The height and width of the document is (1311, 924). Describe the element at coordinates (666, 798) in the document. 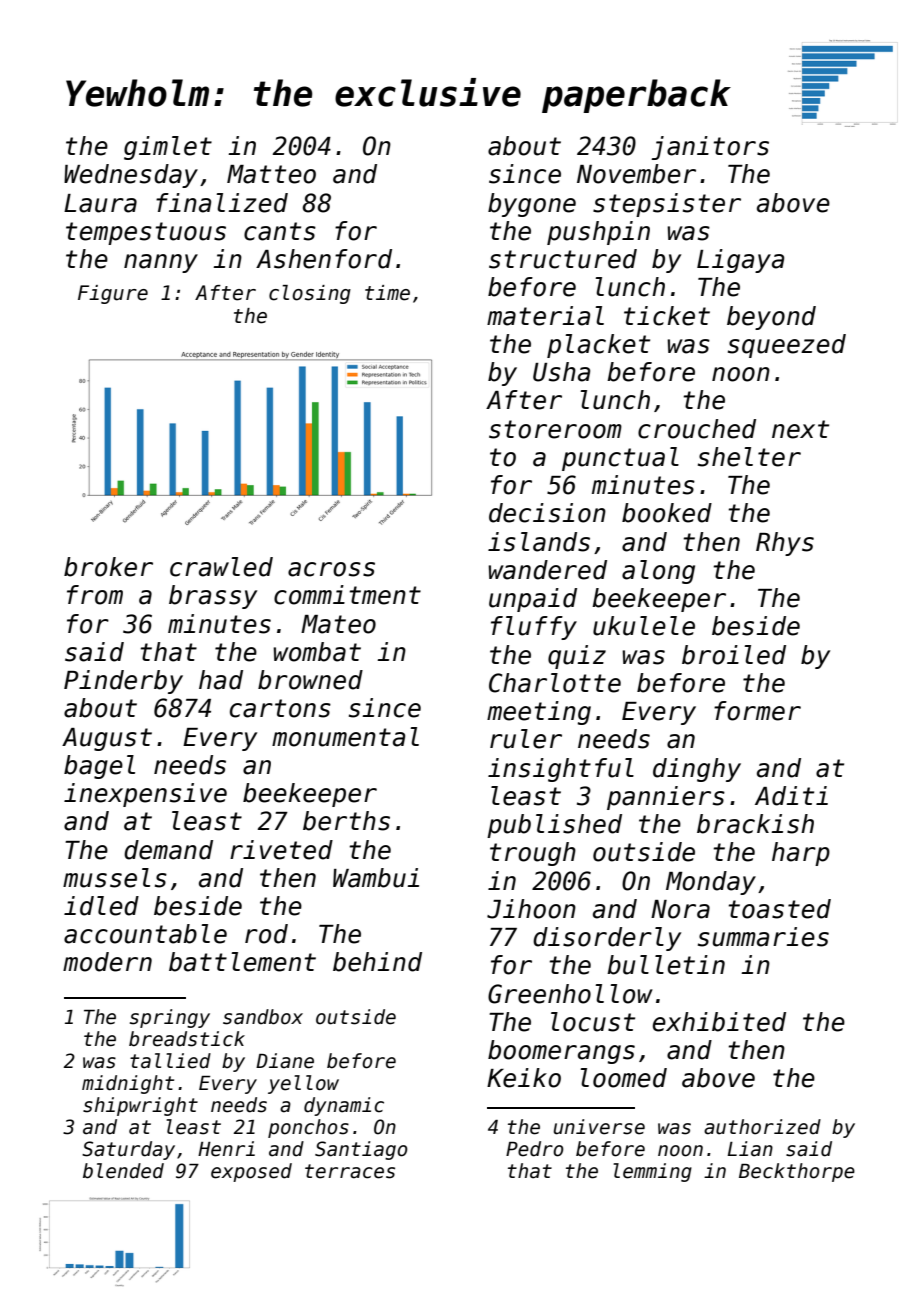

I see `panniers` at that location.
